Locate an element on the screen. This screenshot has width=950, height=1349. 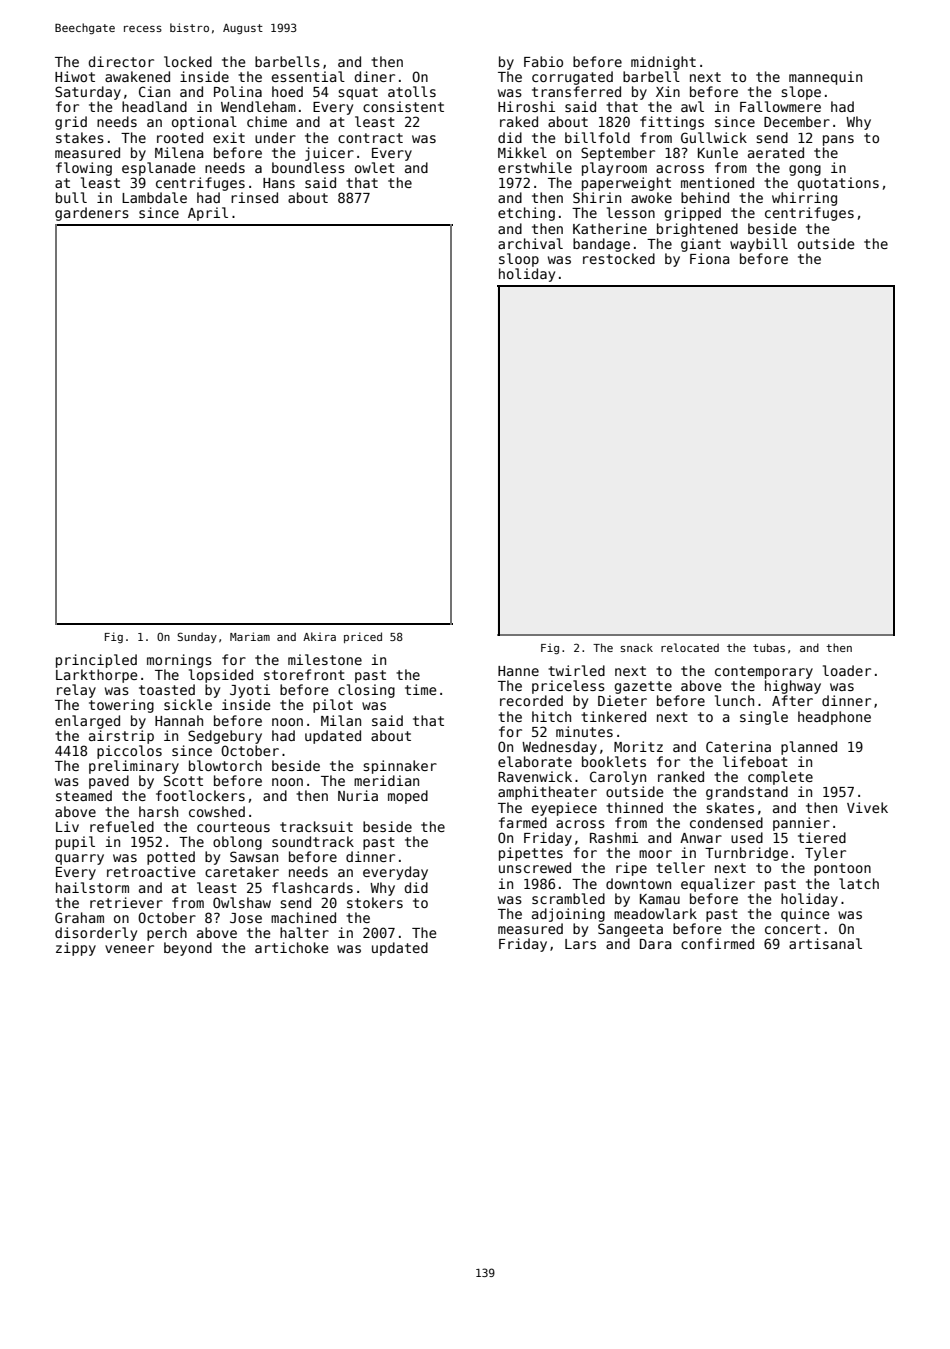
tubas is located at coordinates (769, 647).
